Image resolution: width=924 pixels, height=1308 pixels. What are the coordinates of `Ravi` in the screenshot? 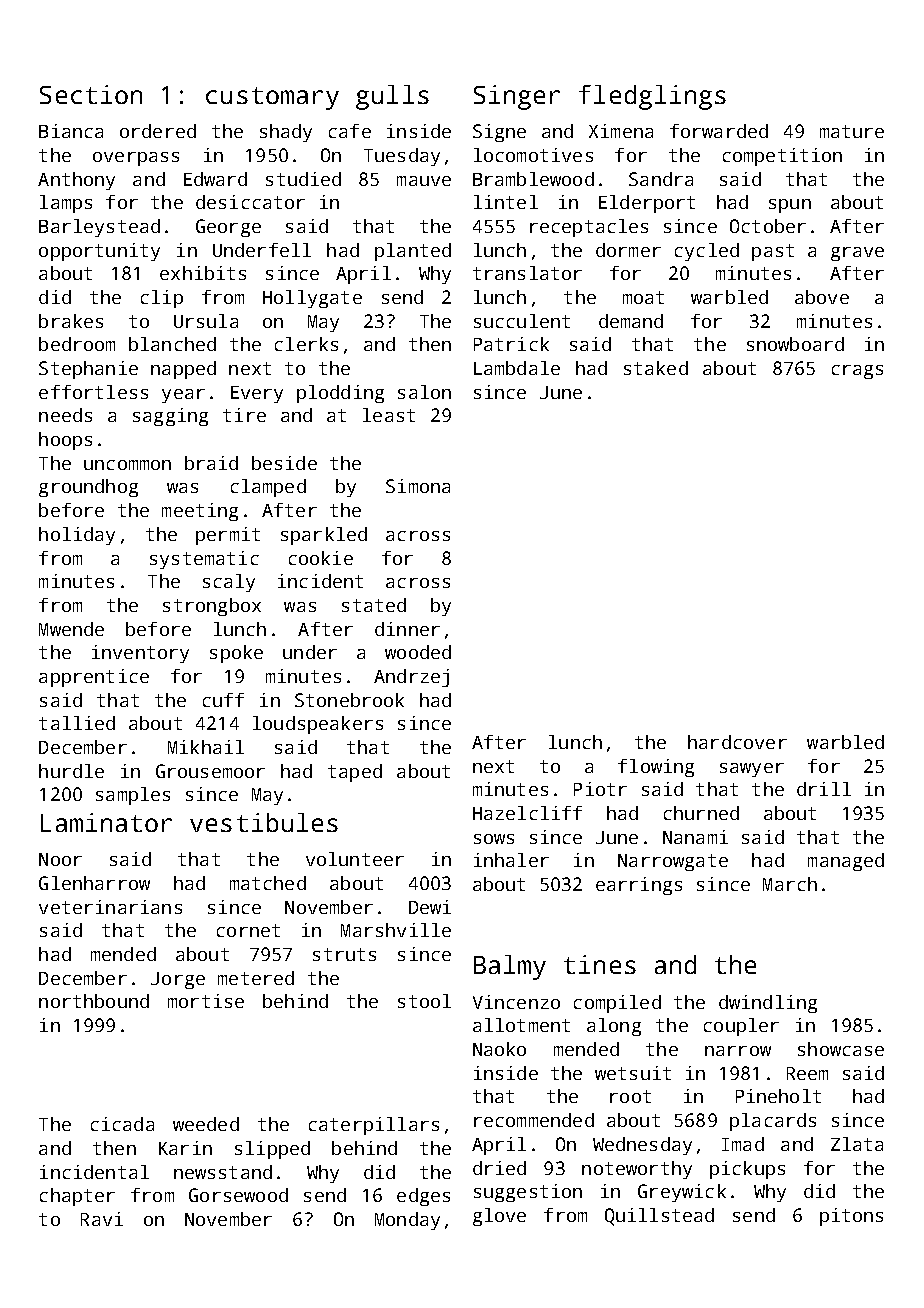 It's located at (102, 1219).
